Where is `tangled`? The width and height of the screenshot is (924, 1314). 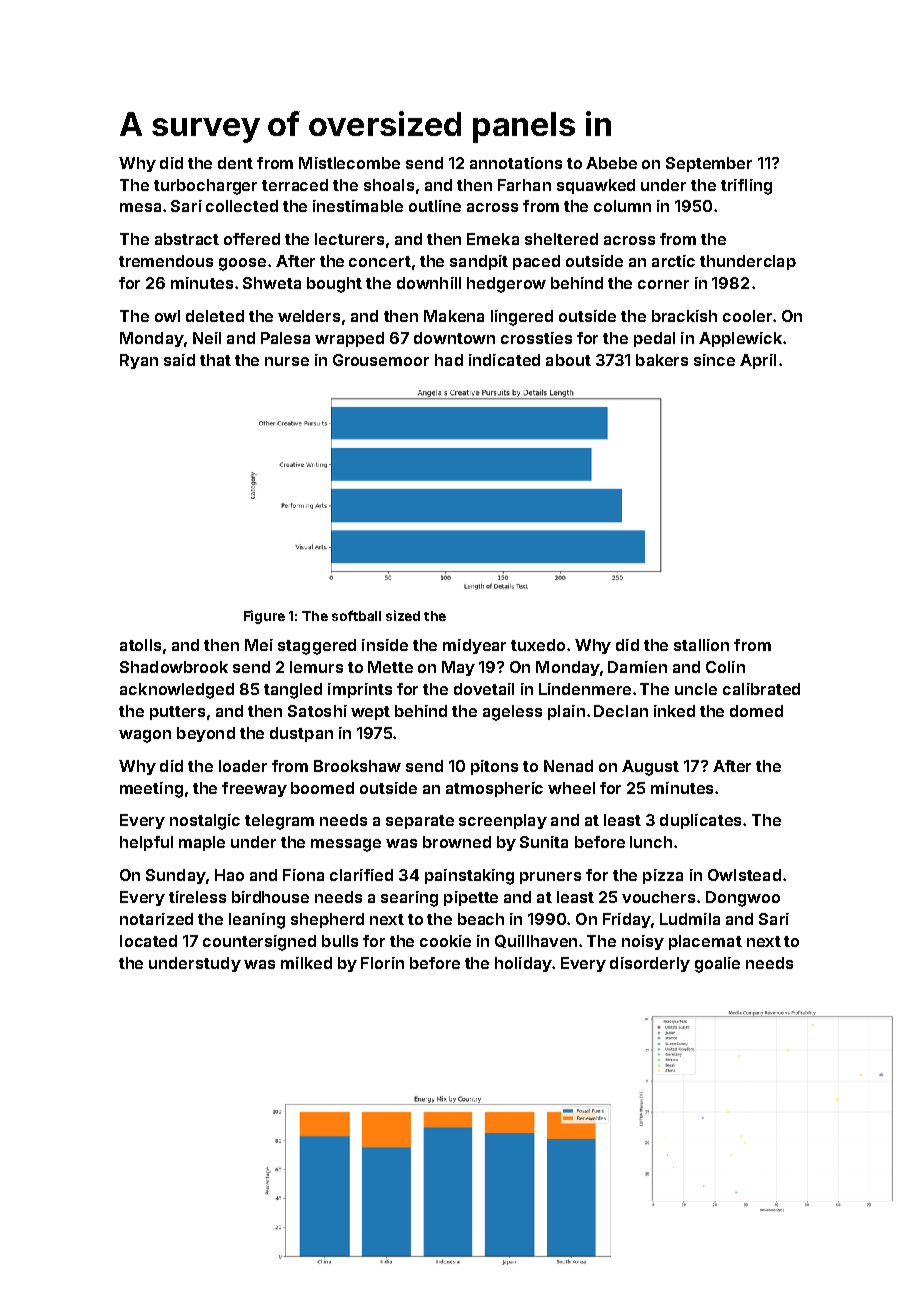
tangled is located at coordinates (293, 691).
